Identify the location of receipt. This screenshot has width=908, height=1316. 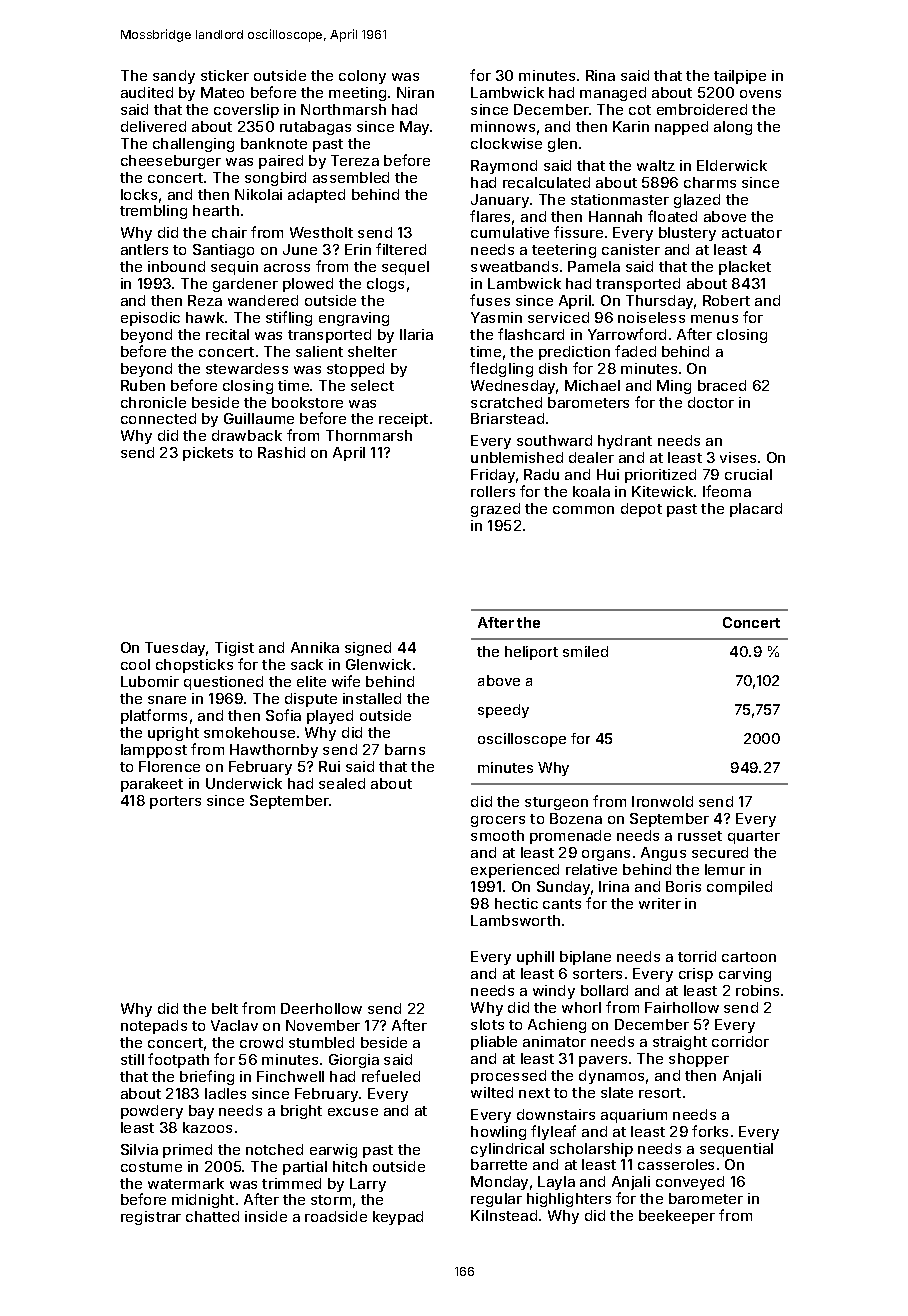
(403, 420).
